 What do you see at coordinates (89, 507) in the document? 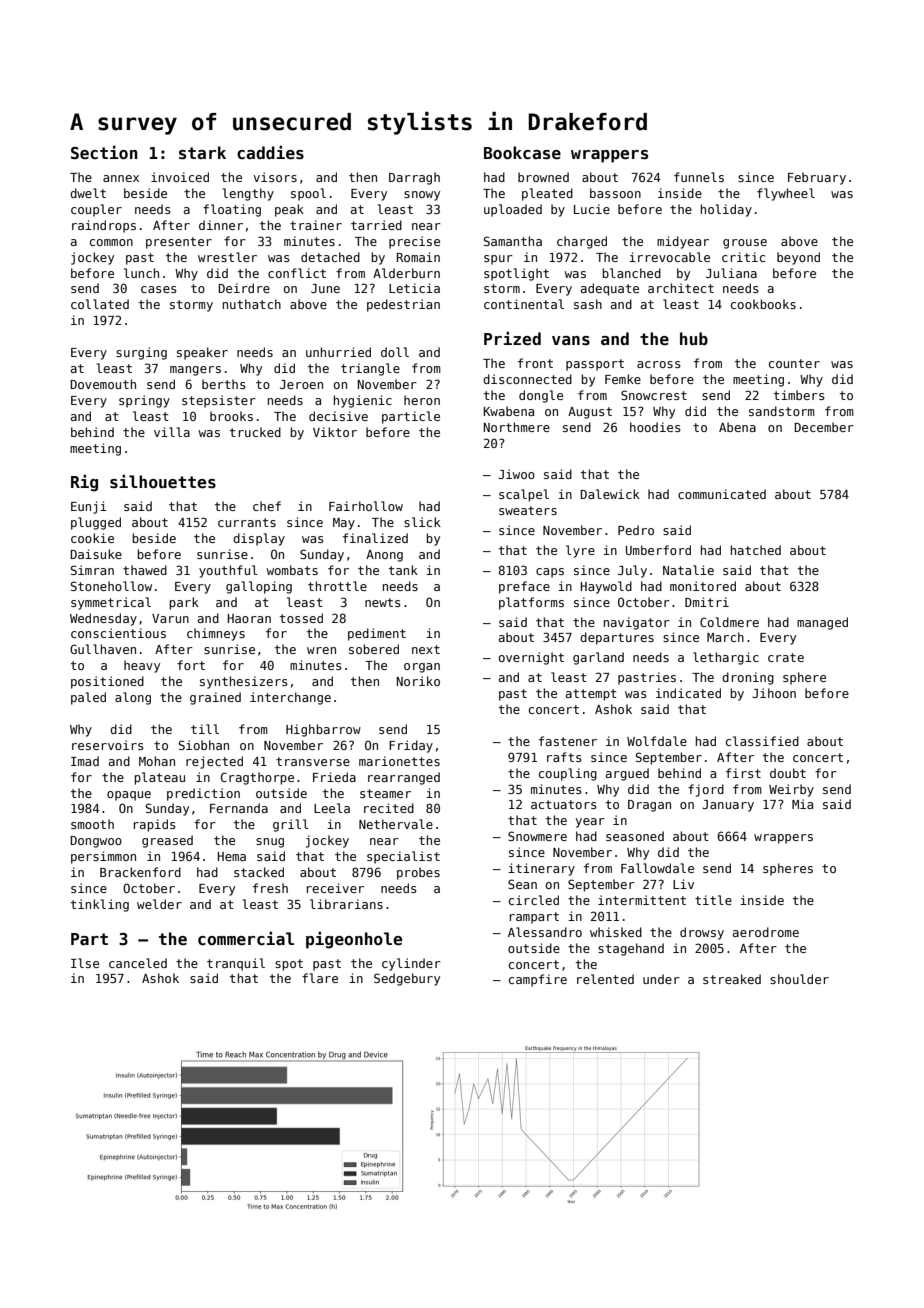
I see `Eunji` at bounding box center [89, 507].
